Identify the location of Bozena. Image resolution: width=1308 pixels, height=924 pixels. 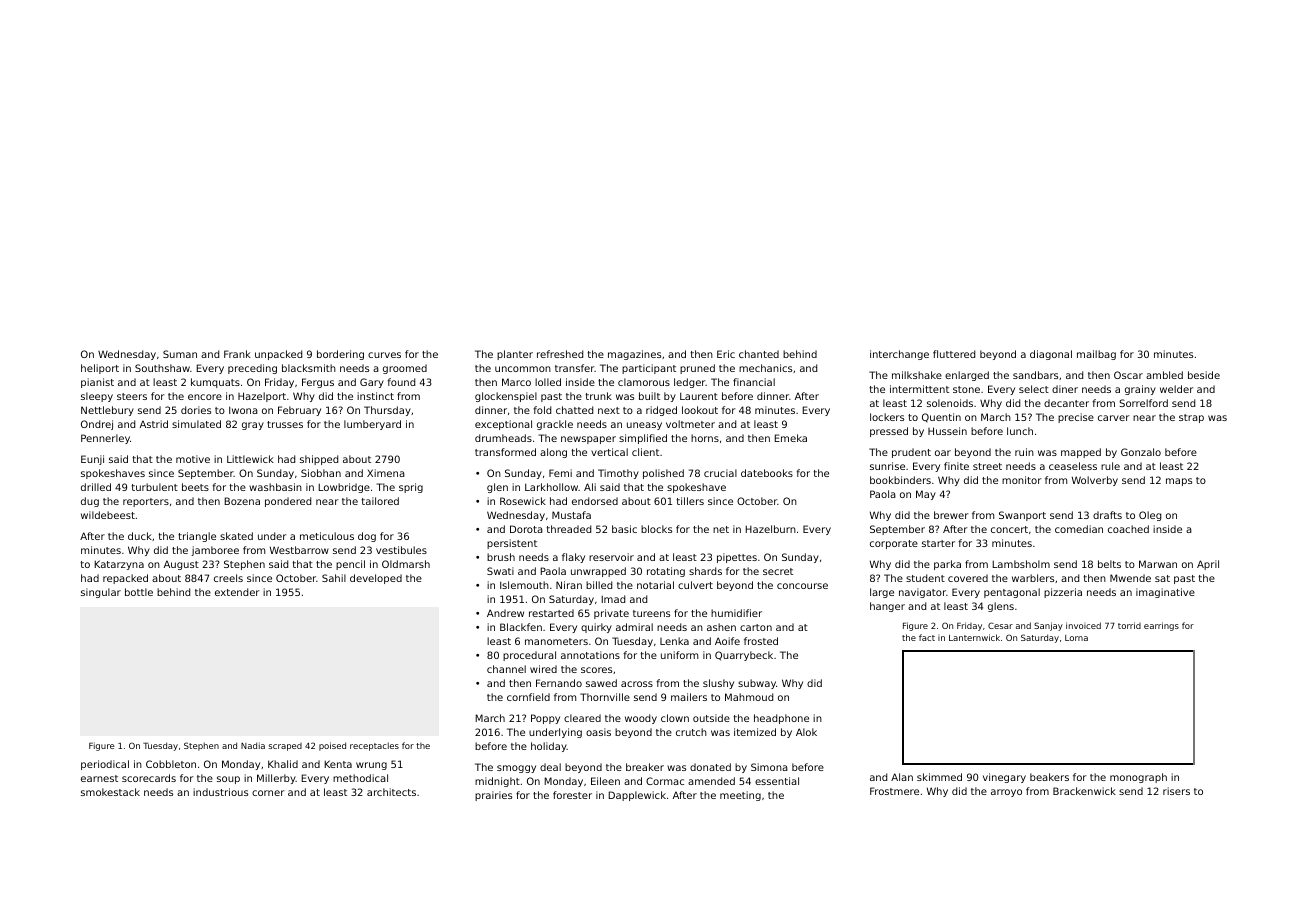
(242, 501).
